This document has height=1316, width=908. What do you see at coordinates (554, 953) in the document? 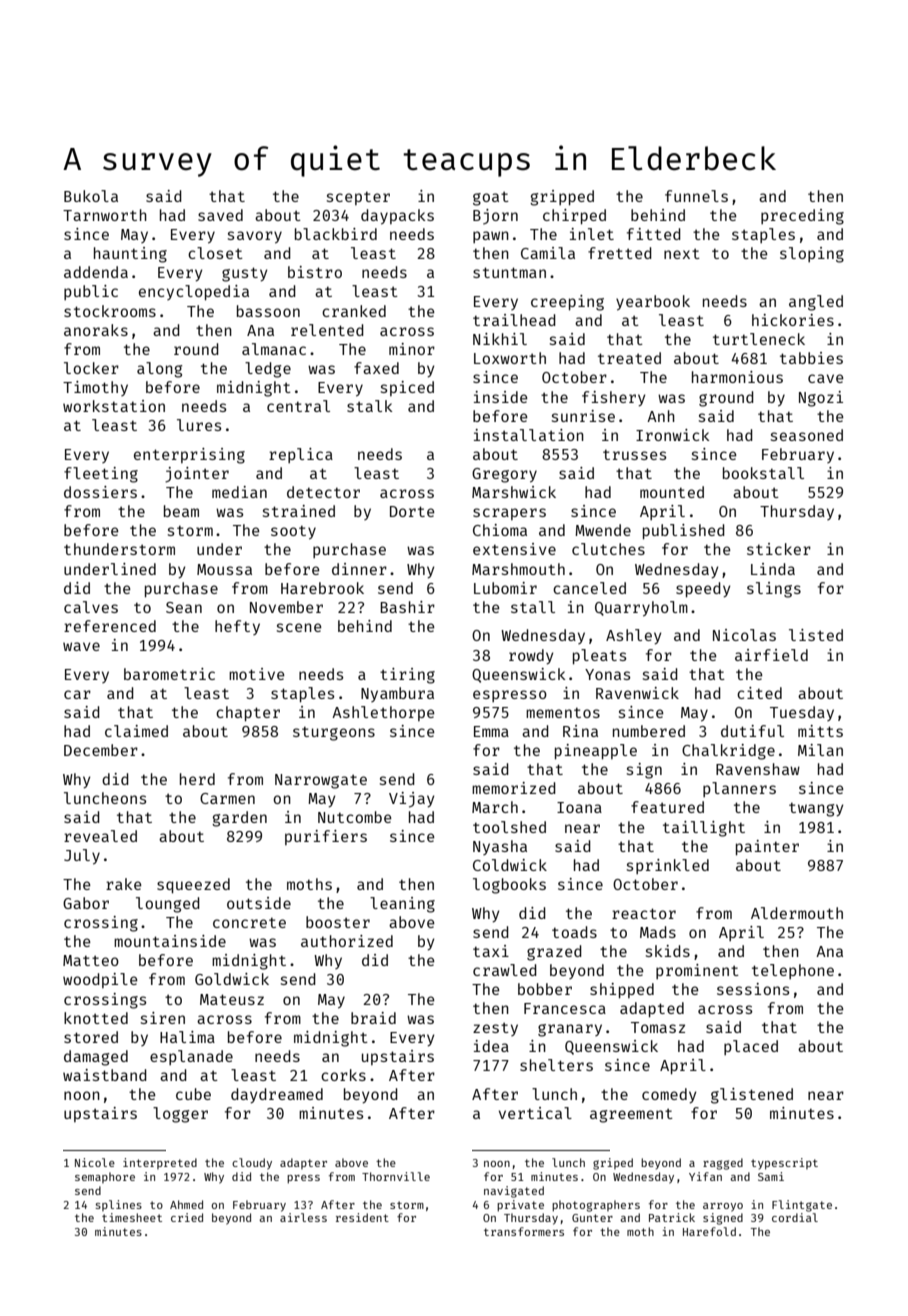
I see `grazed` at bounding box center [554, 953].
